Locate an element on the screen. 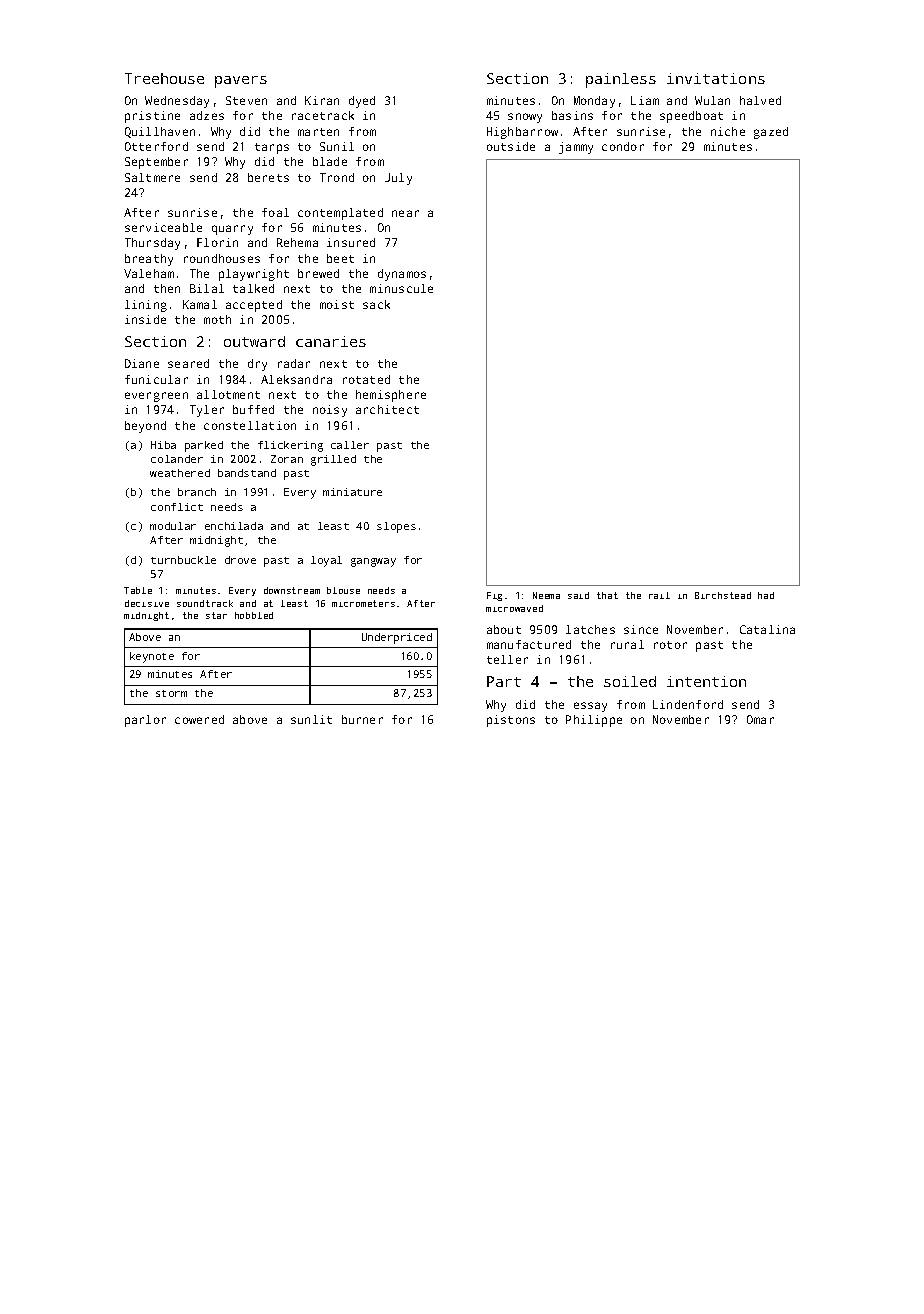 The image size is (924, 1314). dyed is located at coordinates (362, 102).
